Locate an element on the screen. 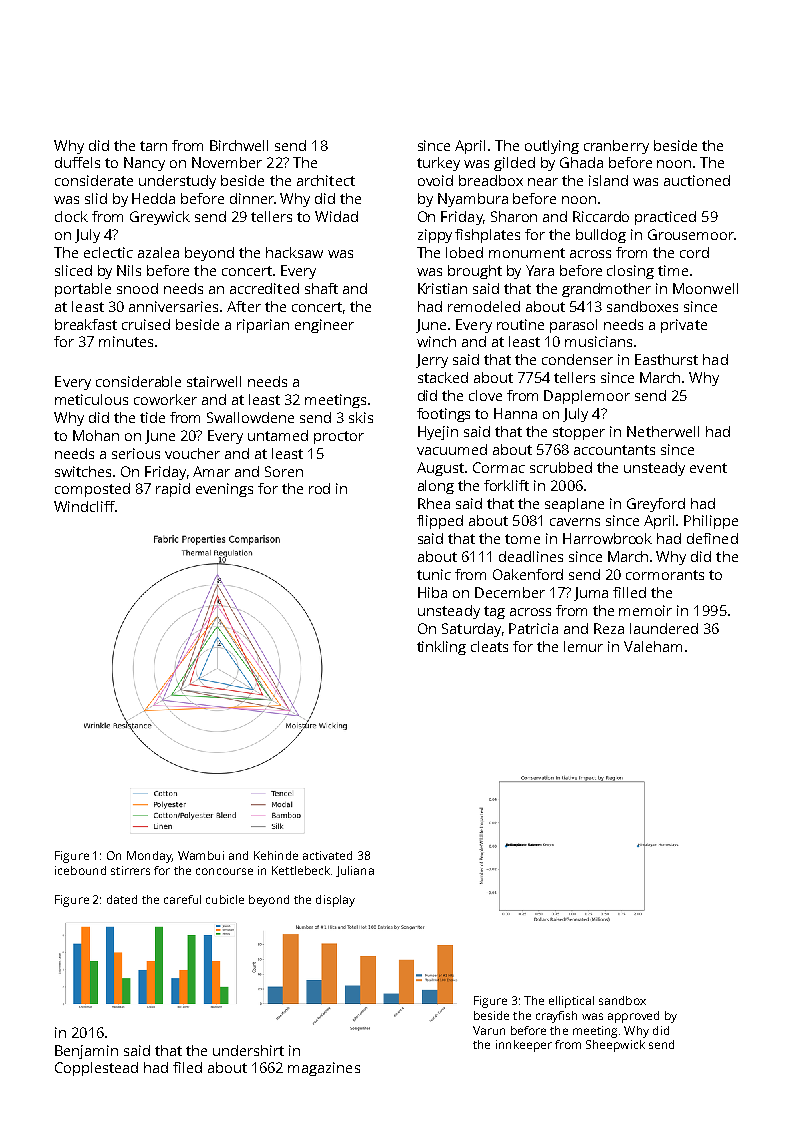 This screenshot has width=794, height=1127. magazines is located at coordinates (324, 1069).
